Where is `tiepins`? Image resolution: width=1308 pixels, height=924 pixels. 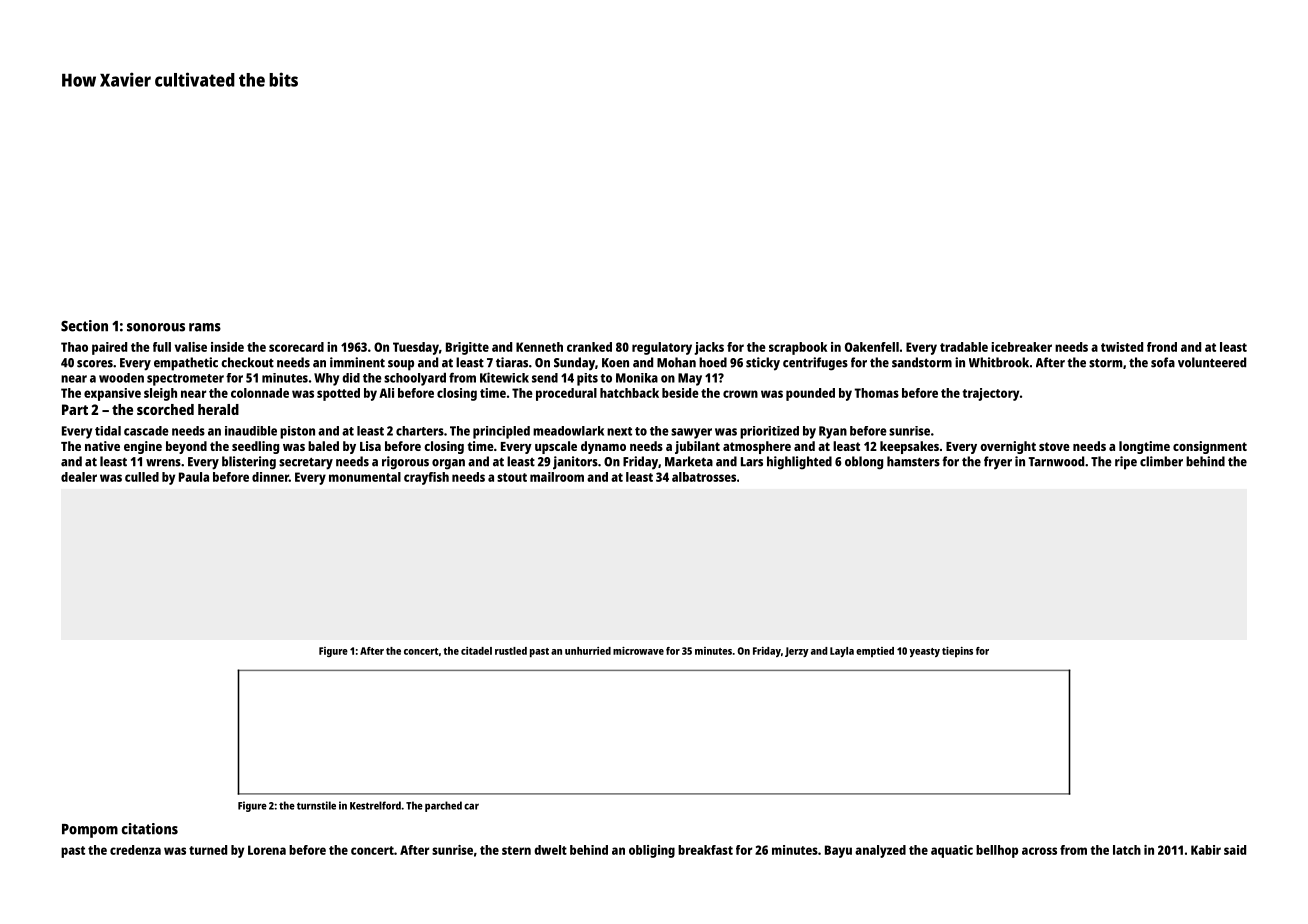 tiepins is located at coordinates (957, 652).
